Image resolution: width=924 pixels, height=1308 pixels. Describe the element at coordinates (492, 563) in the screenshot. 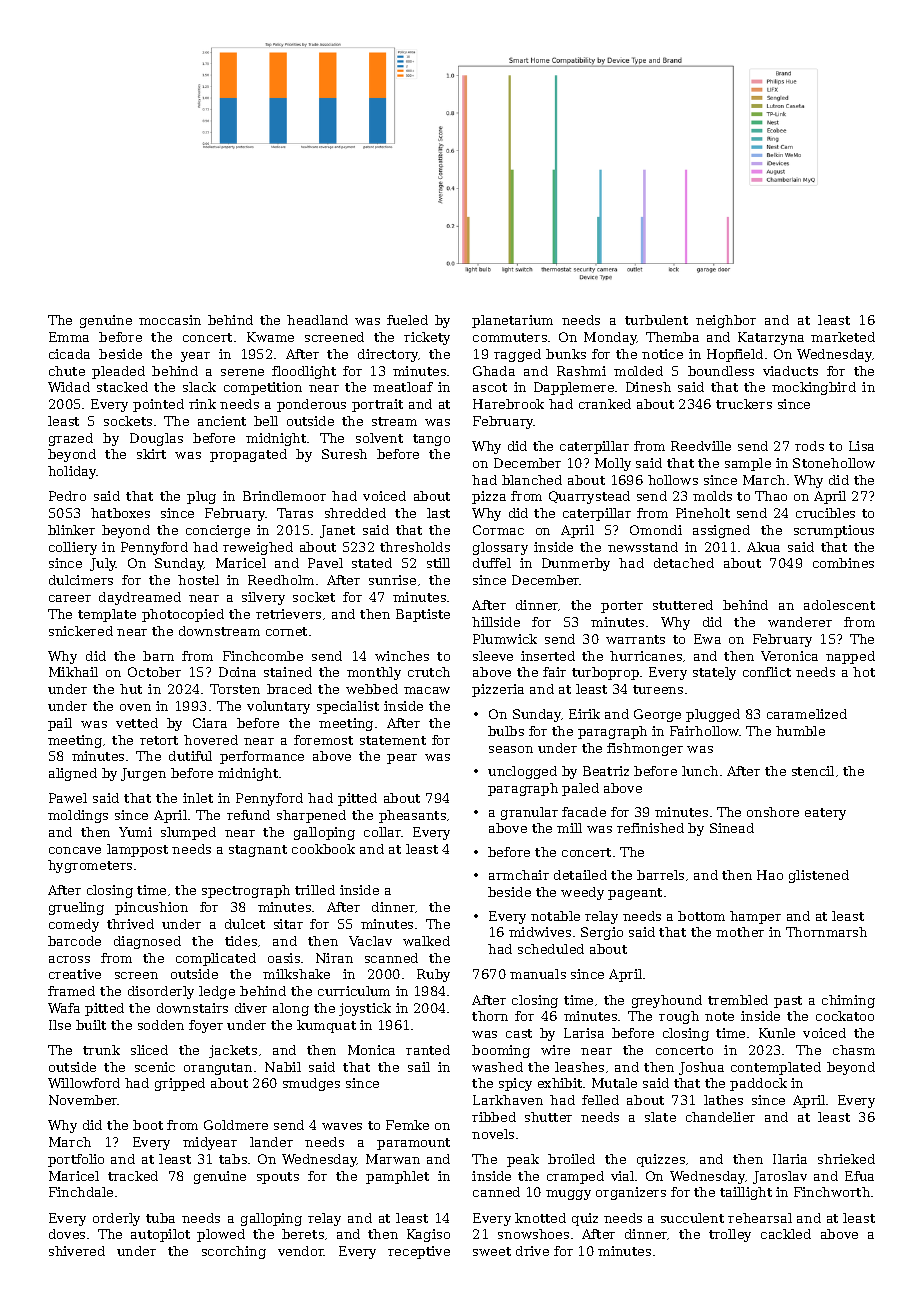

I see `duffel` at that location.
